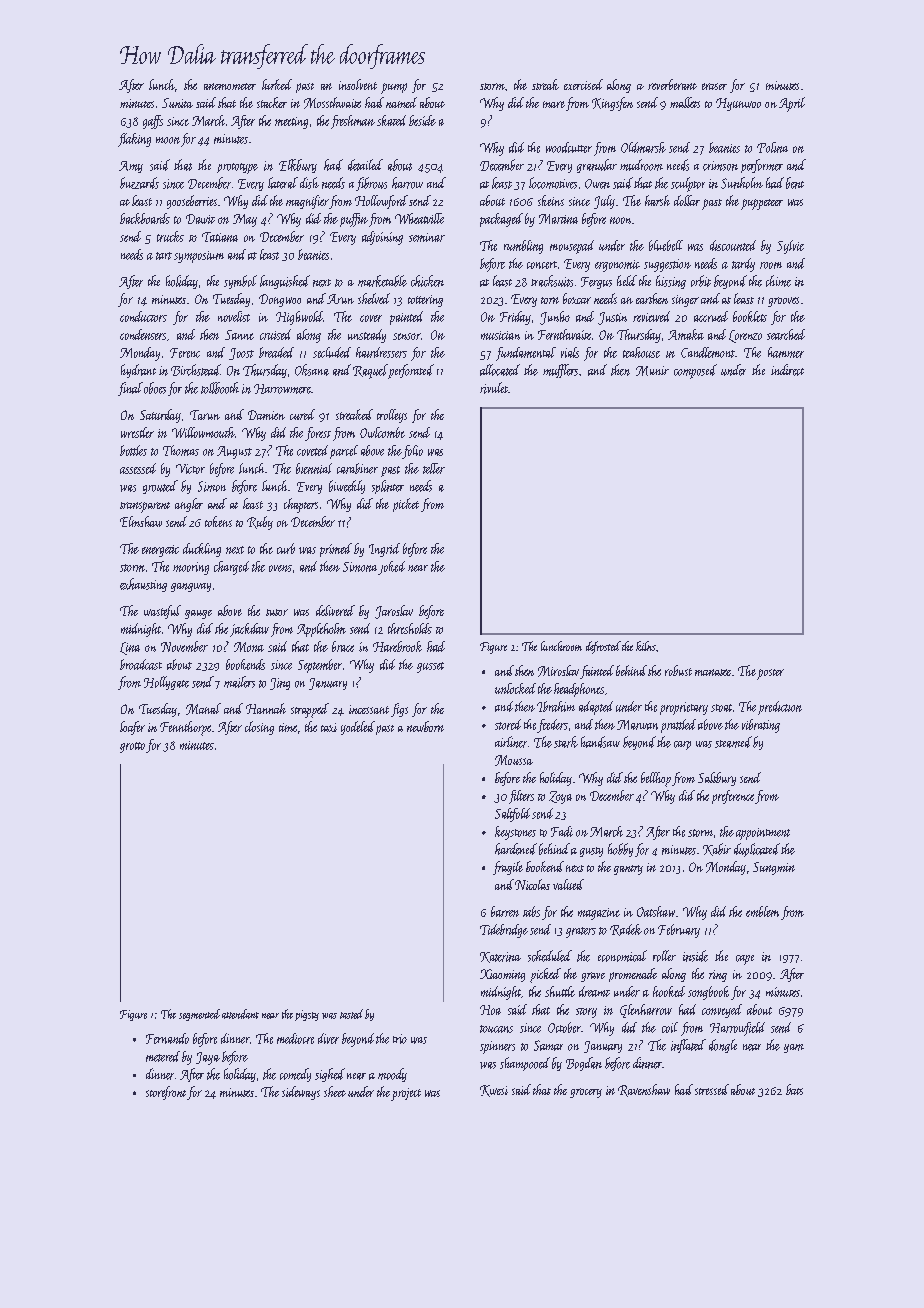 The height and width of the document is (1308, 924). I want to click on fragile, so click(508, 868).
